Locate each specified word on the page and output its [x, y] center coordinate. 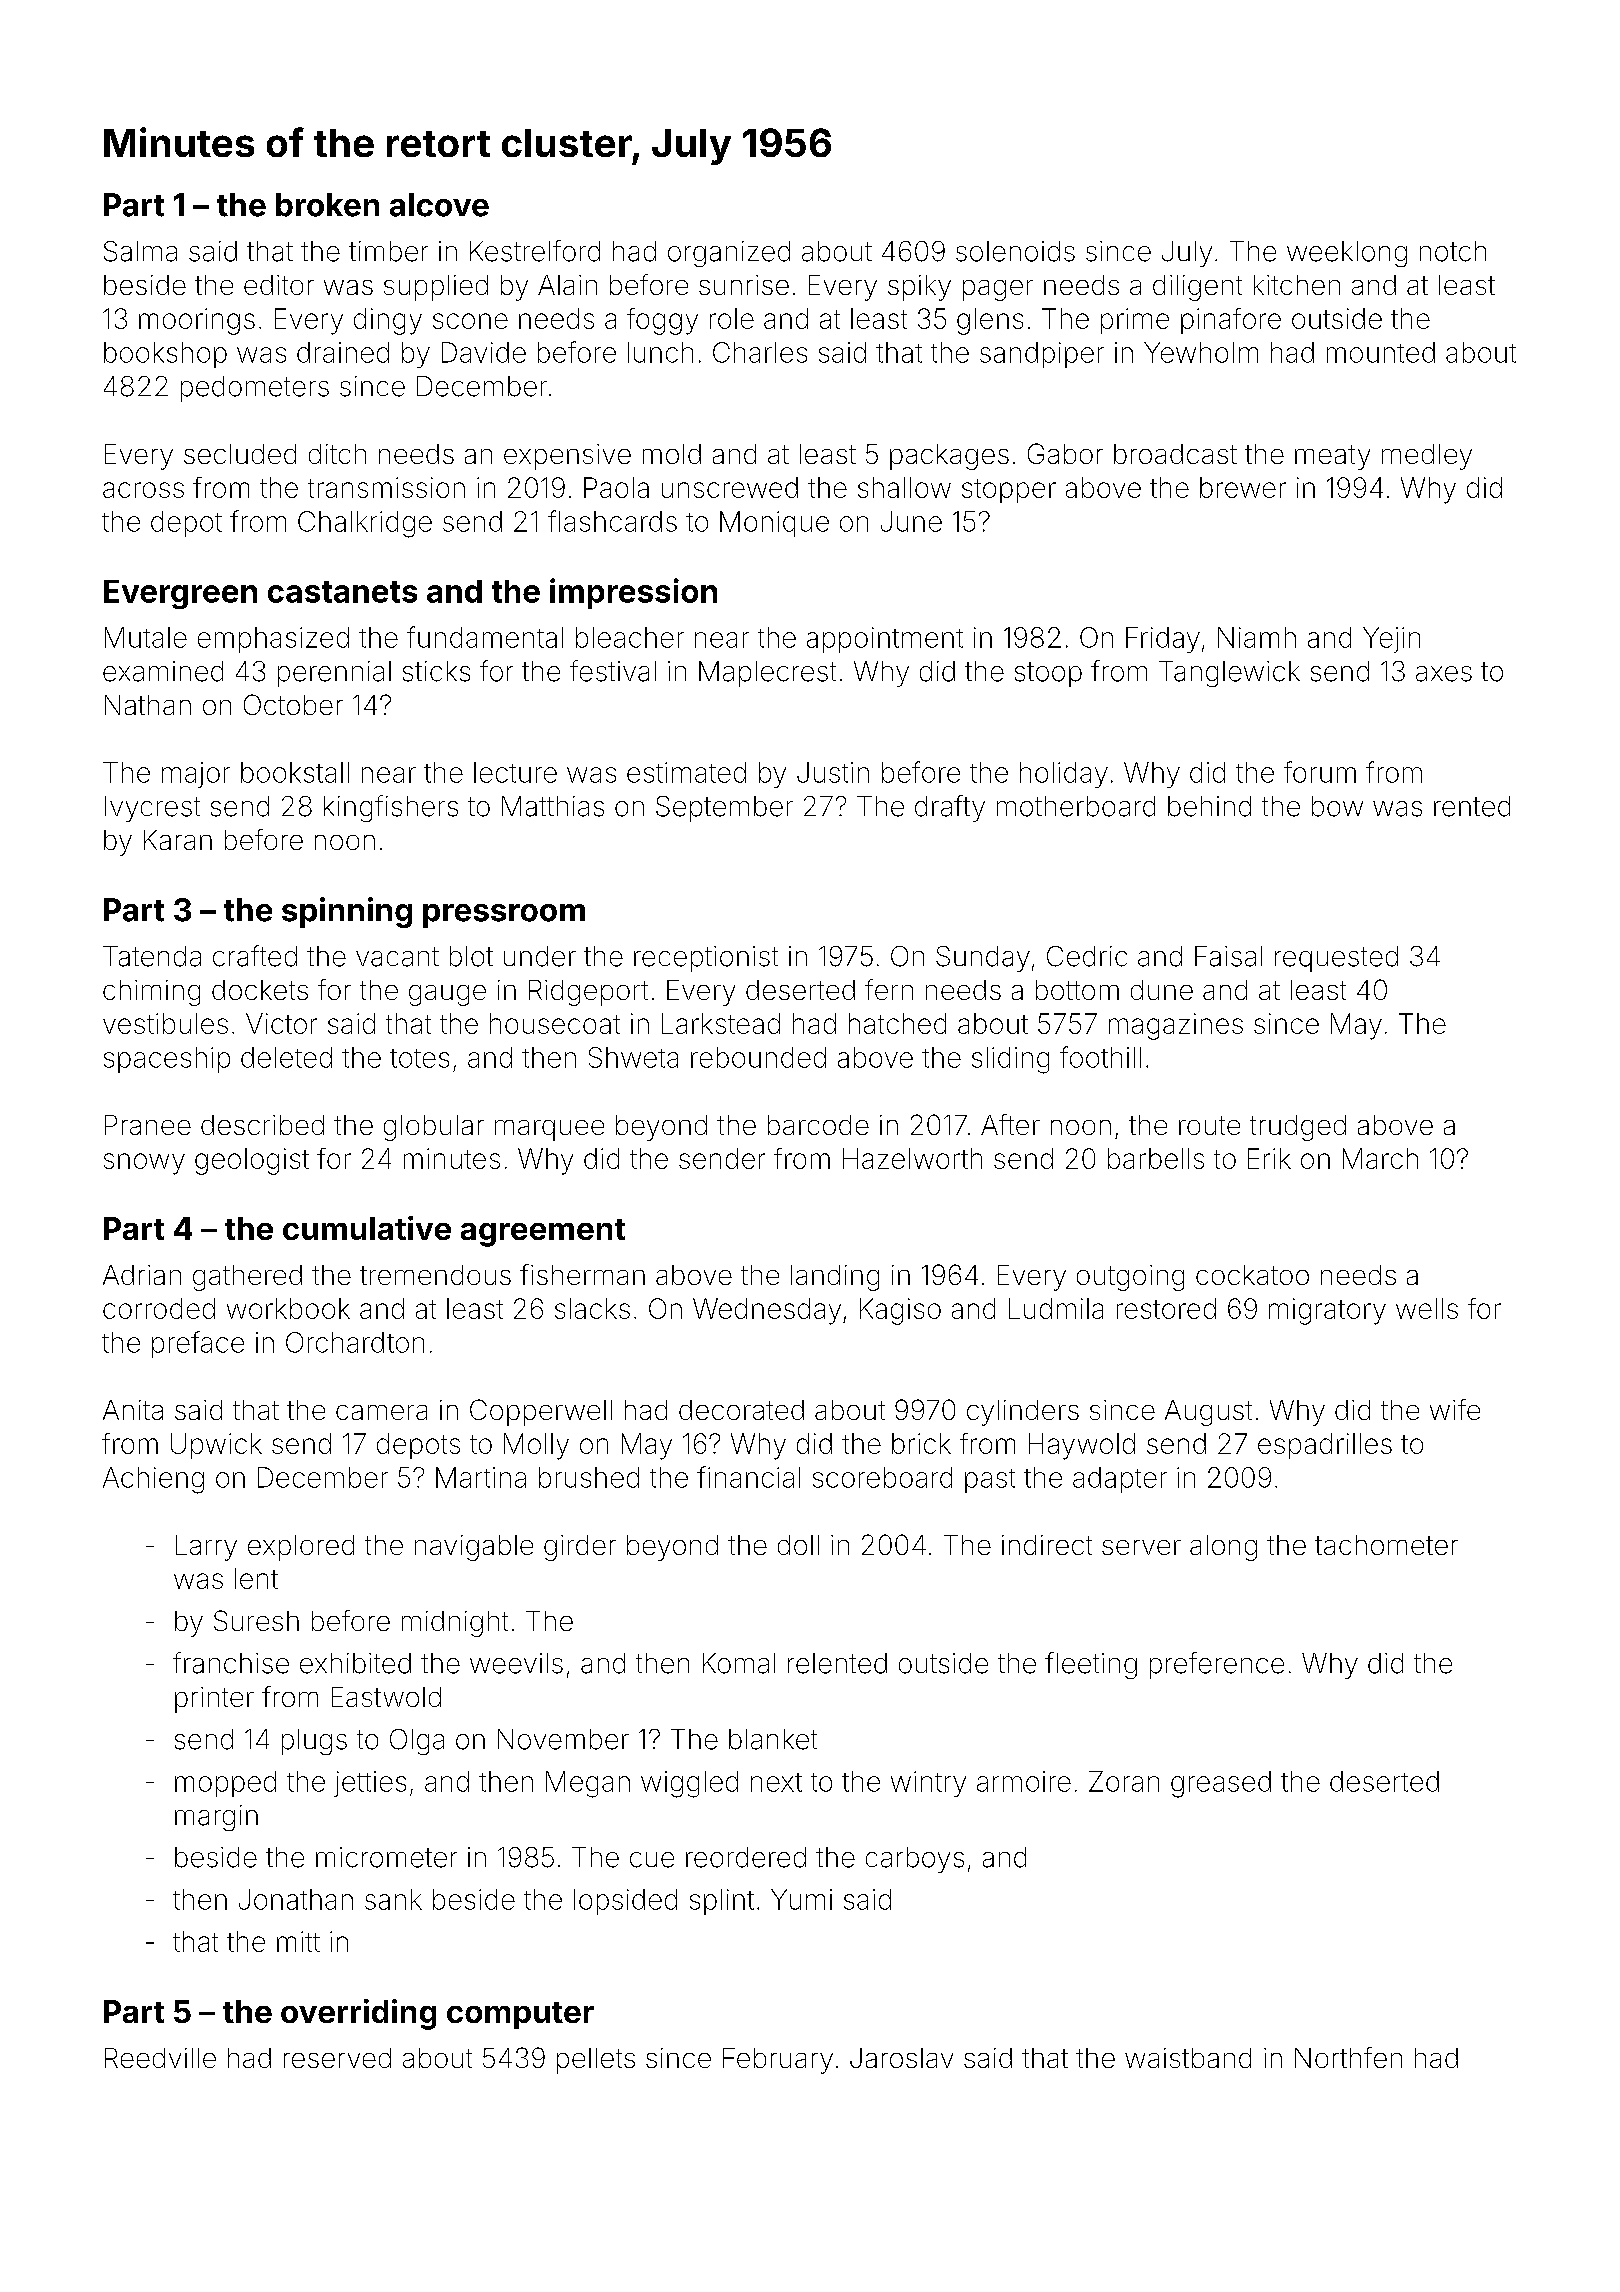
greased [1221, 1784]
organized [729, 254]
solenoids [1015, 251]
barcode [818, 1125]
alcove [439, 205]
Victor [281, 1023]
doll [798, 1545]
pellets [596, 2061]
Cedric [1087, 956]
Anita [133, 1410]
